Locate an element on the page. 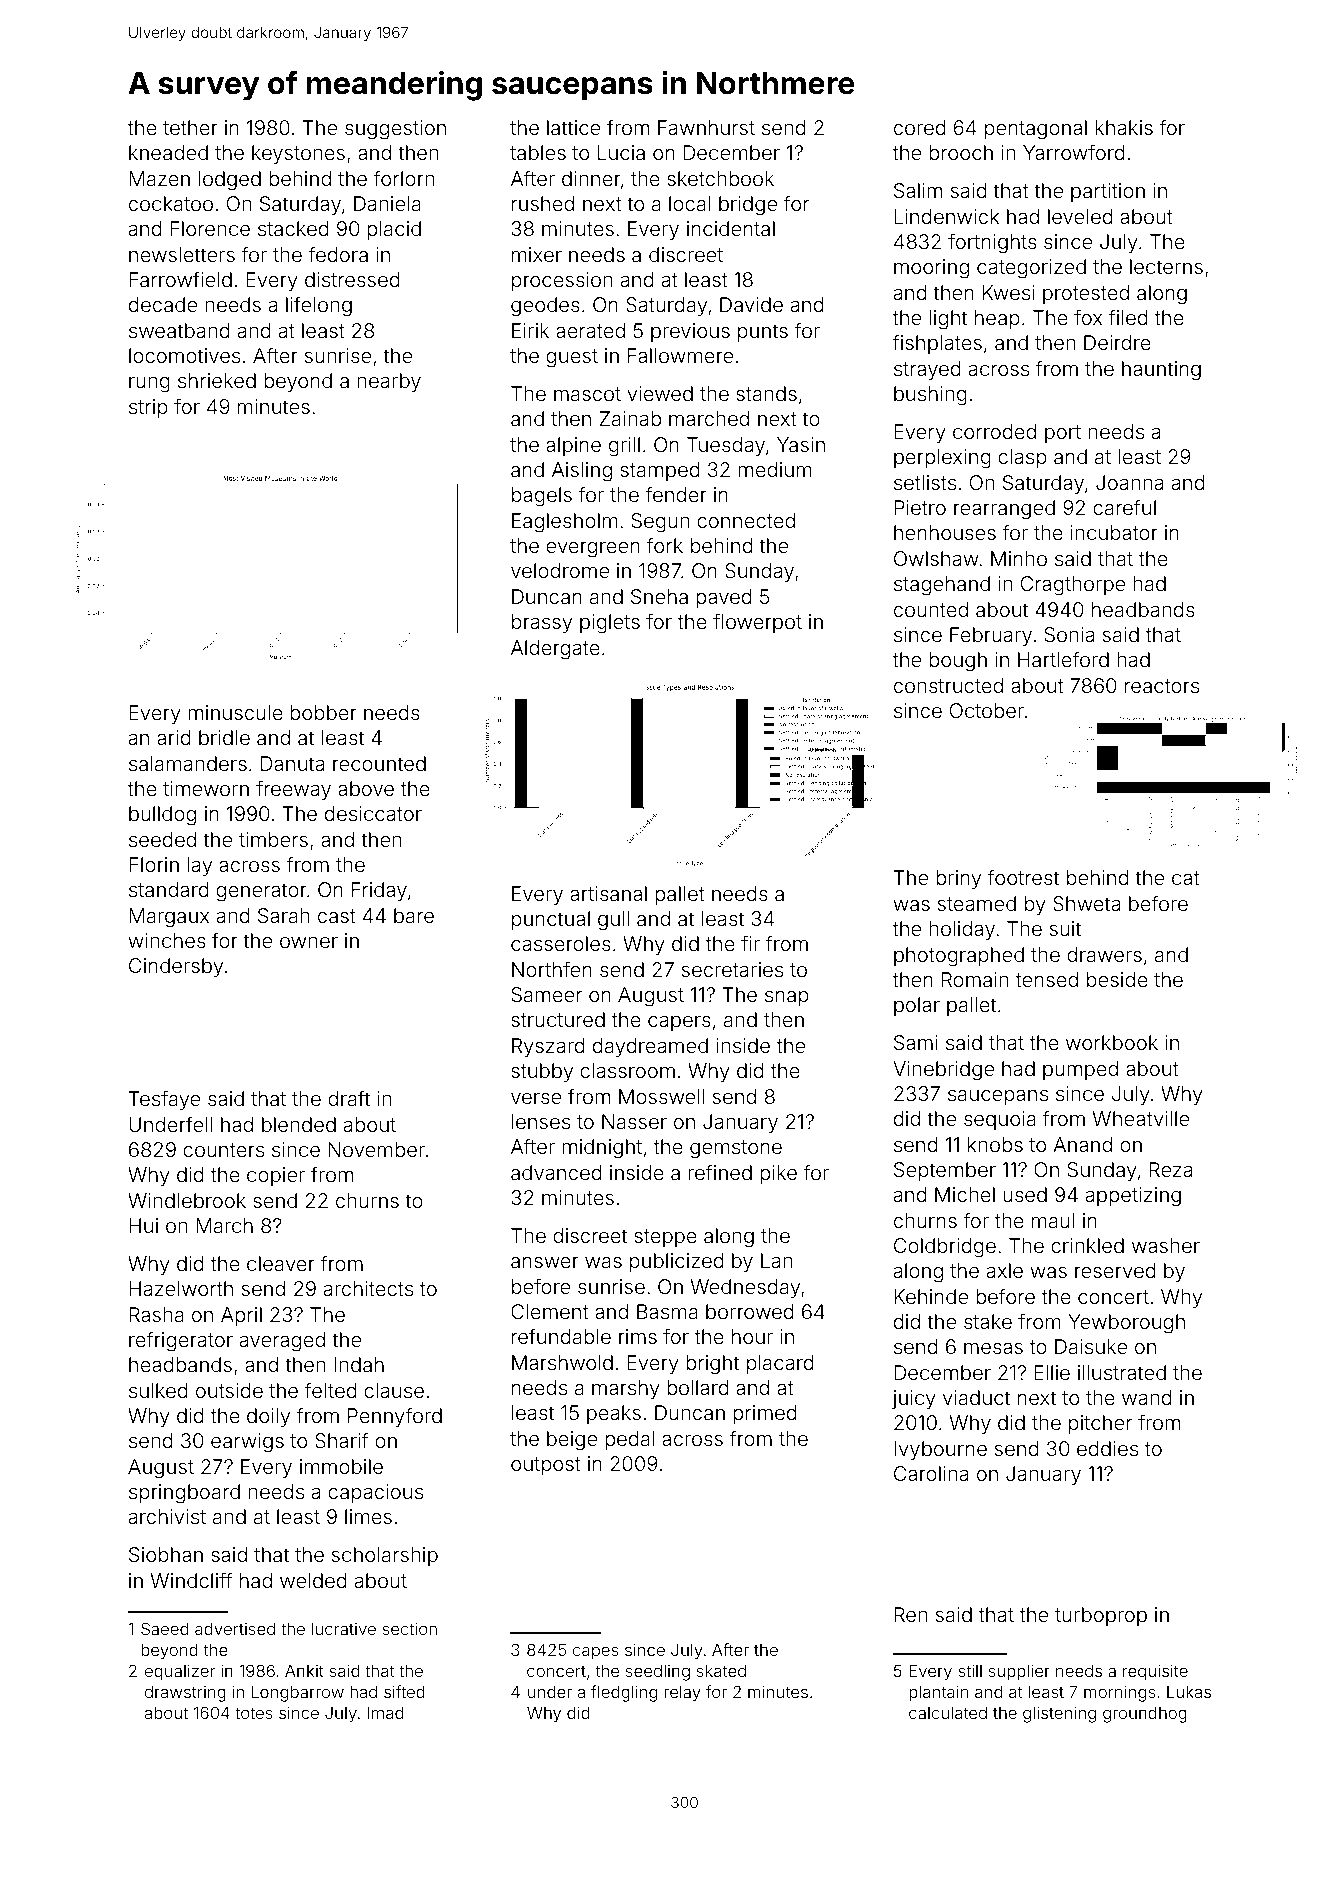  outside is located at coordinates (229, 1390).
